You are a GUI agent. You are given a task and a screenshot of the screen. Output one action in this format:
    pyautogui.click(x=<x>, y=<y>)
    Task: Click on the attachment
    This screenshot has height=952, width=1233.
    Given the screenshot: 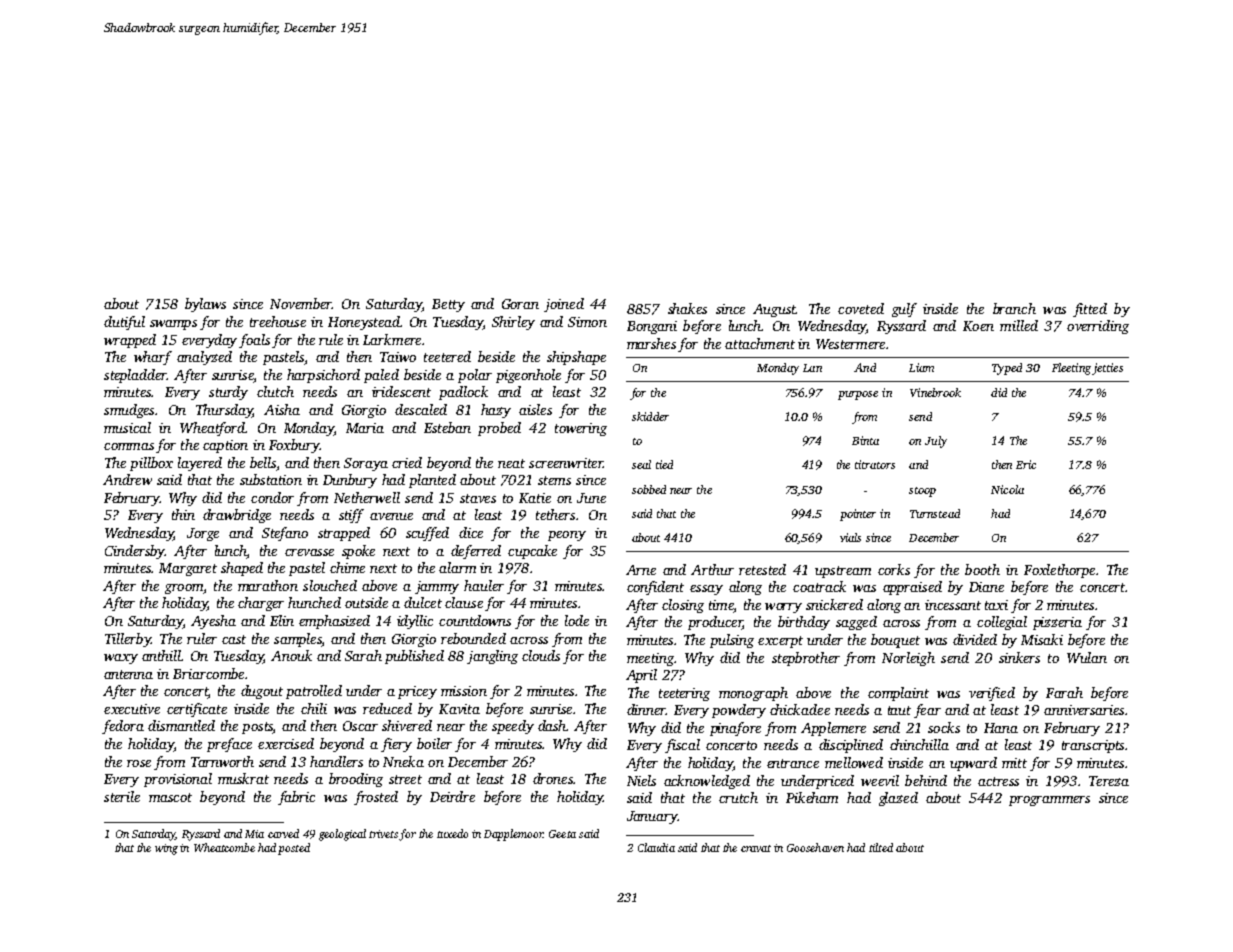 What is the action you would take?
    pyautogui.click(x=760, y=343)
